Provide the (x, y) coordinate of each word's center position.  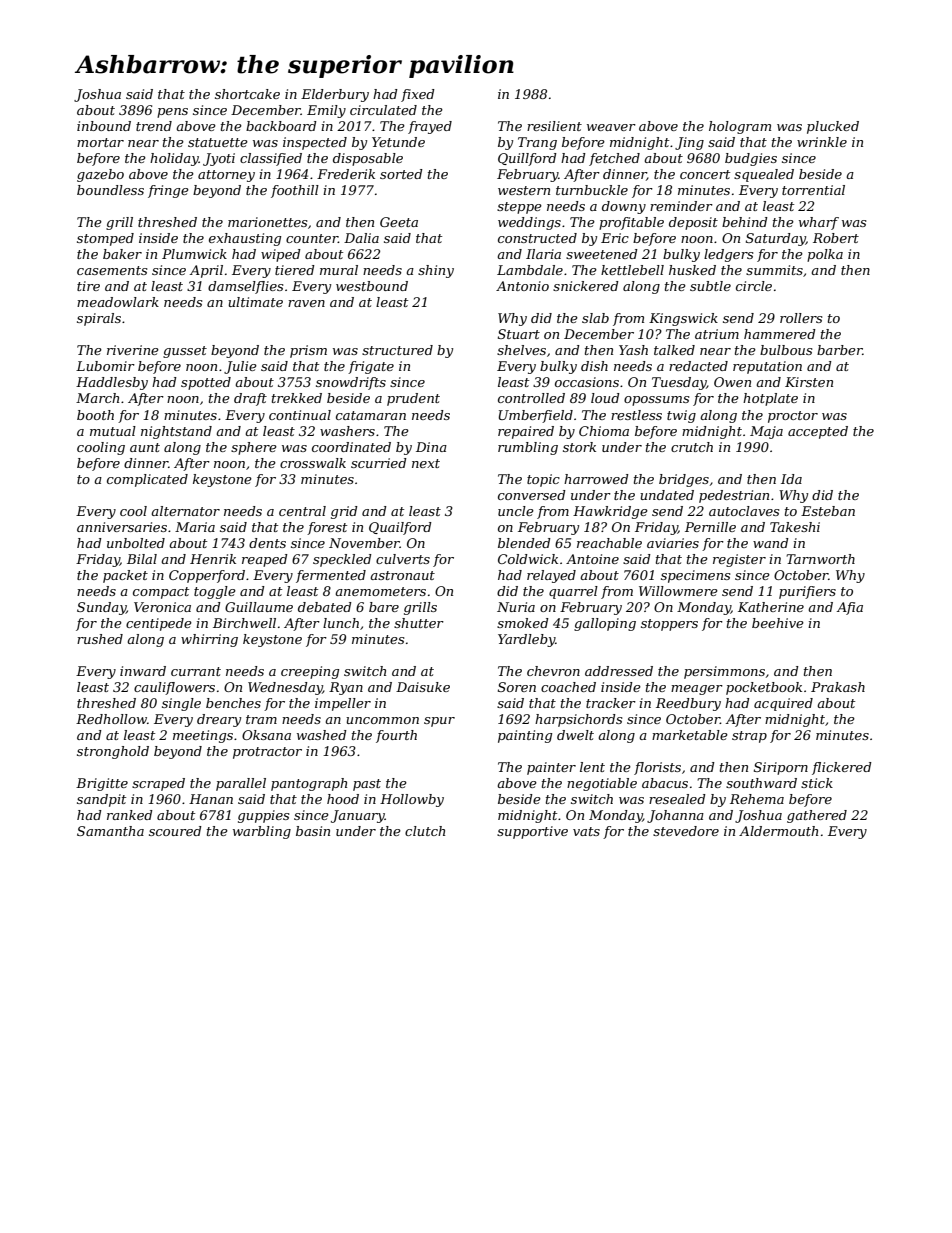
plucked (833, 127)
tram (261, 719)
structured (397, 350)
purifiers (807, 592)
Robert (836, 238)
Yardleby (527, 640)
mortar (100, 142)
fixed (418, 95)
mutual (113, 431)
